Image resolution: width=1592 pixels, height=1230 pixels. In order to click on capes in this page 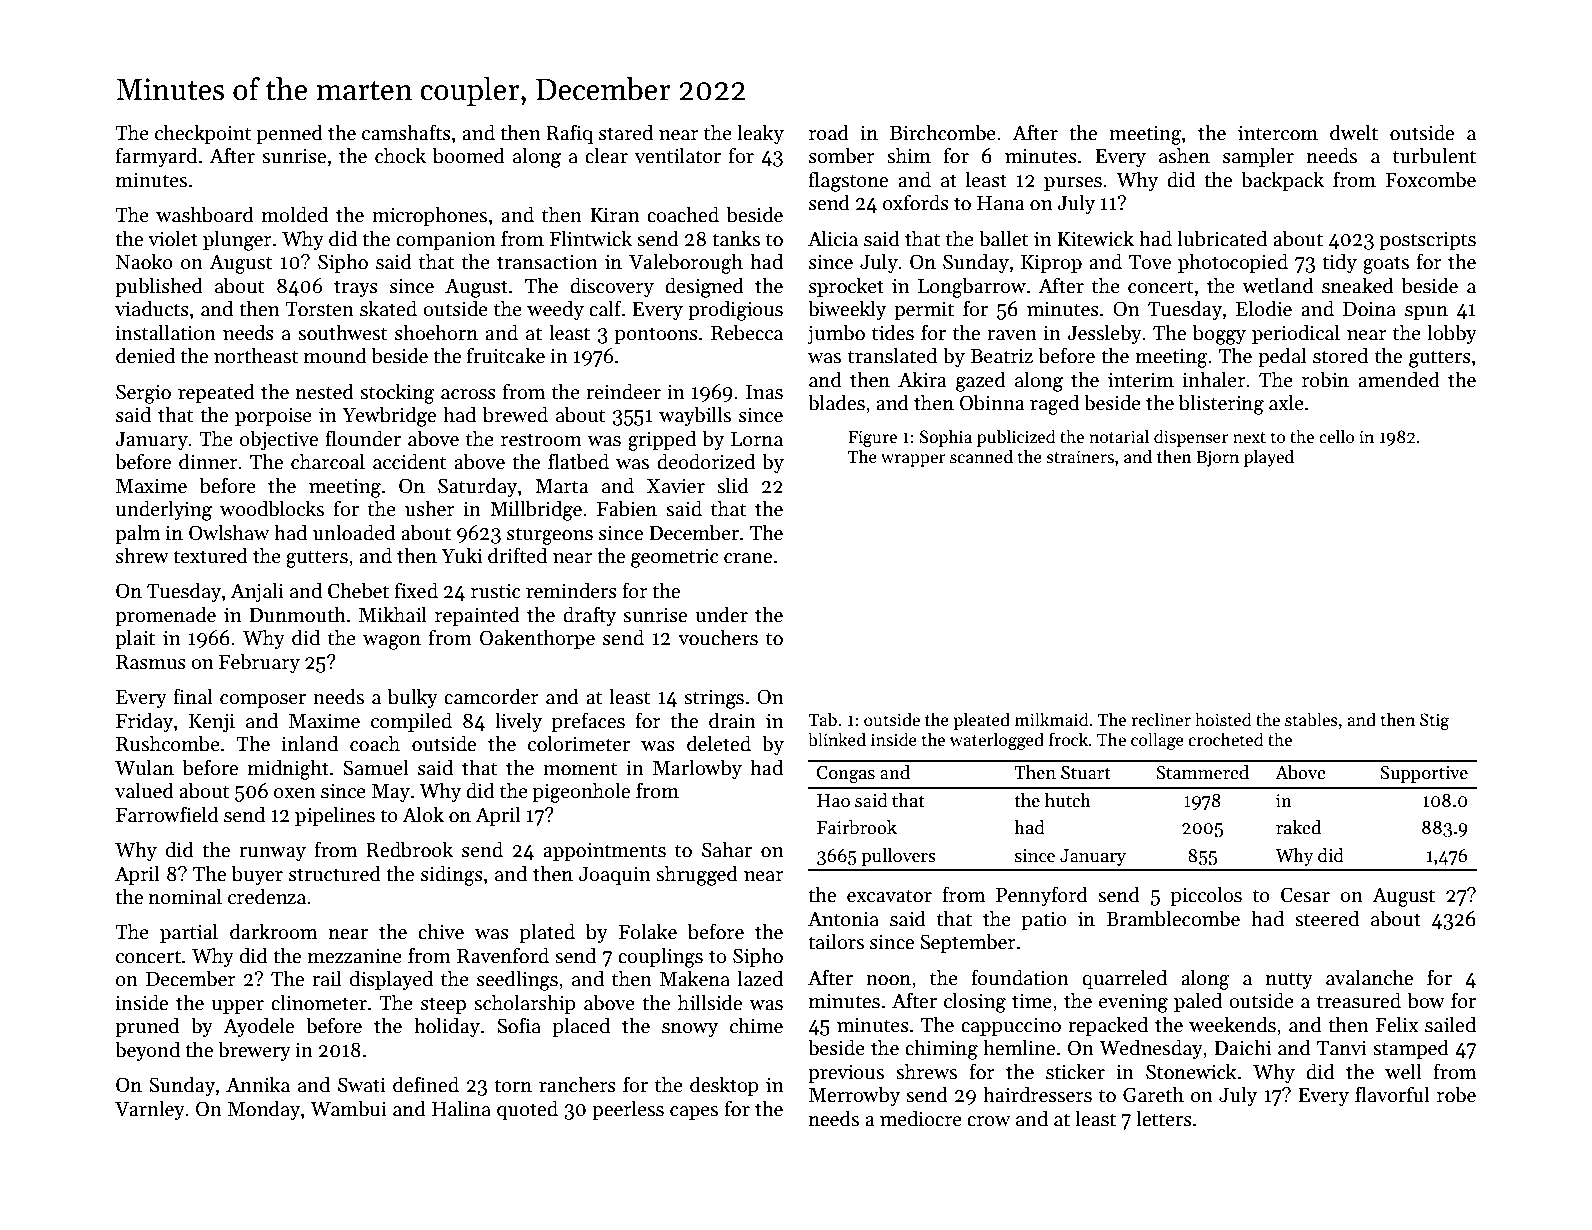, I will do `click(694, 1113)`.
